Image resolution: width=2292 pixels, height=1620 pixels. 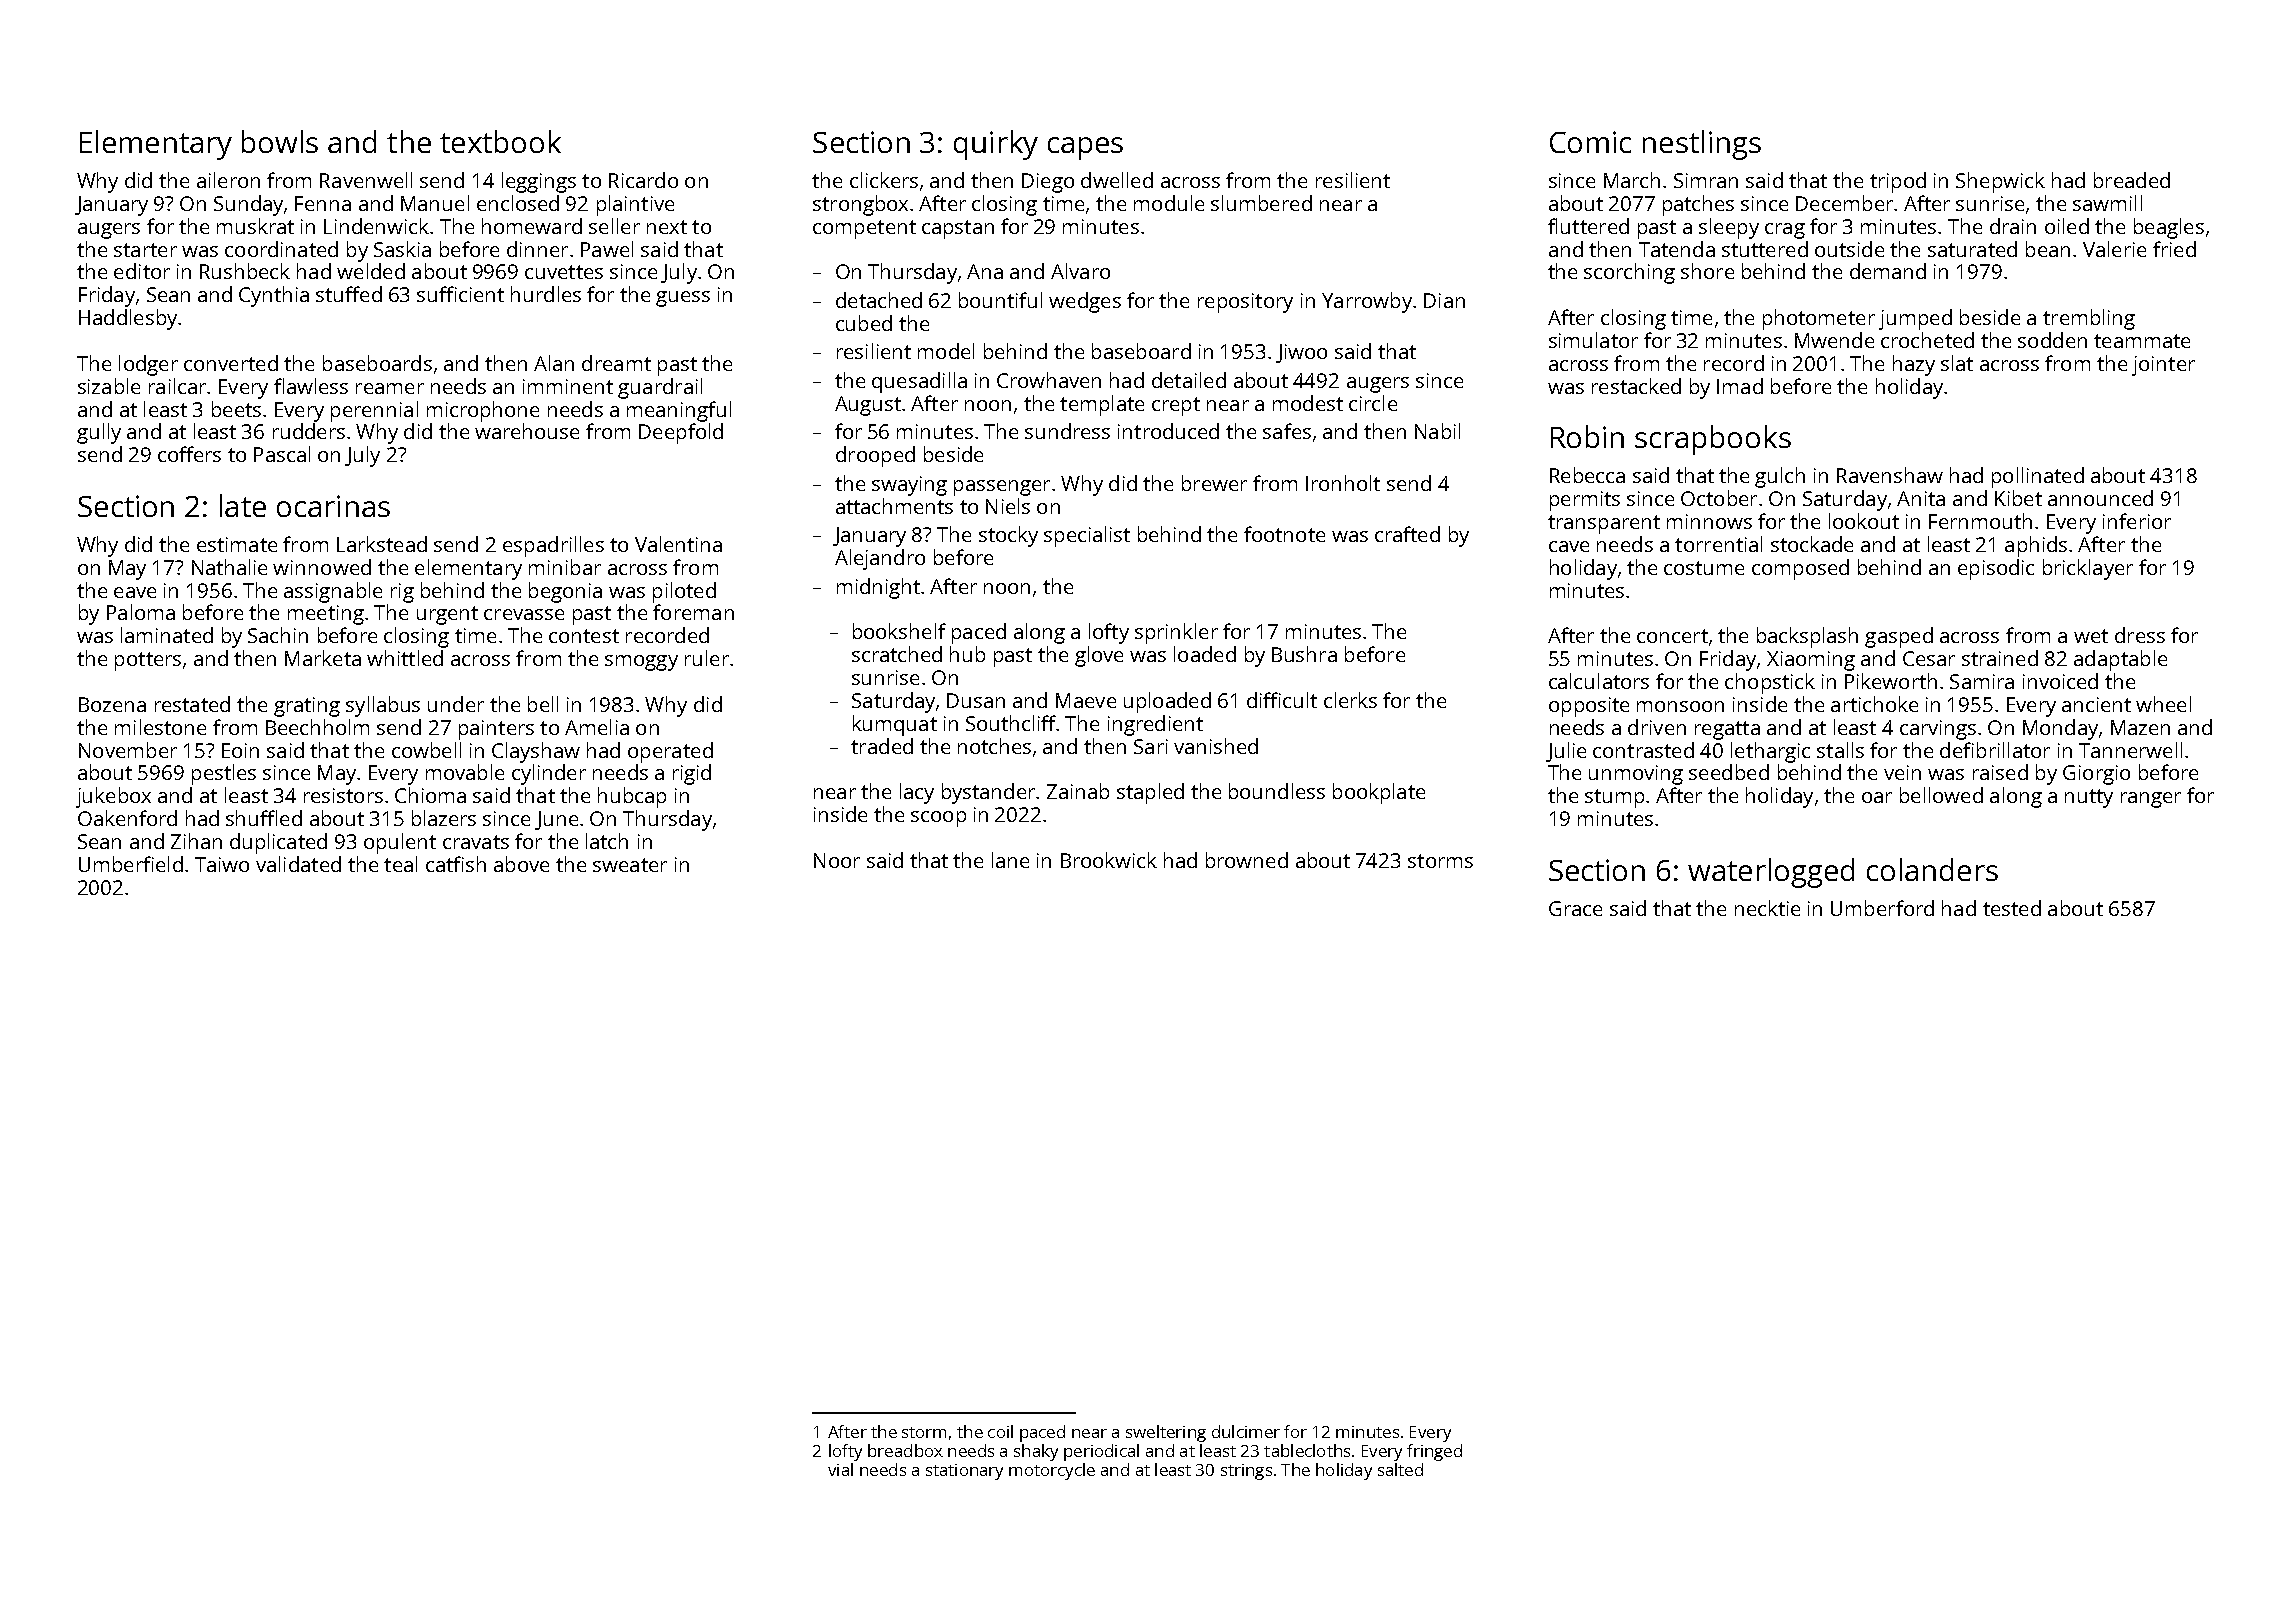 What do you see at coordinates (229, 567) in the page?
I see `Nathalie` at bounding box center [229, 567].
